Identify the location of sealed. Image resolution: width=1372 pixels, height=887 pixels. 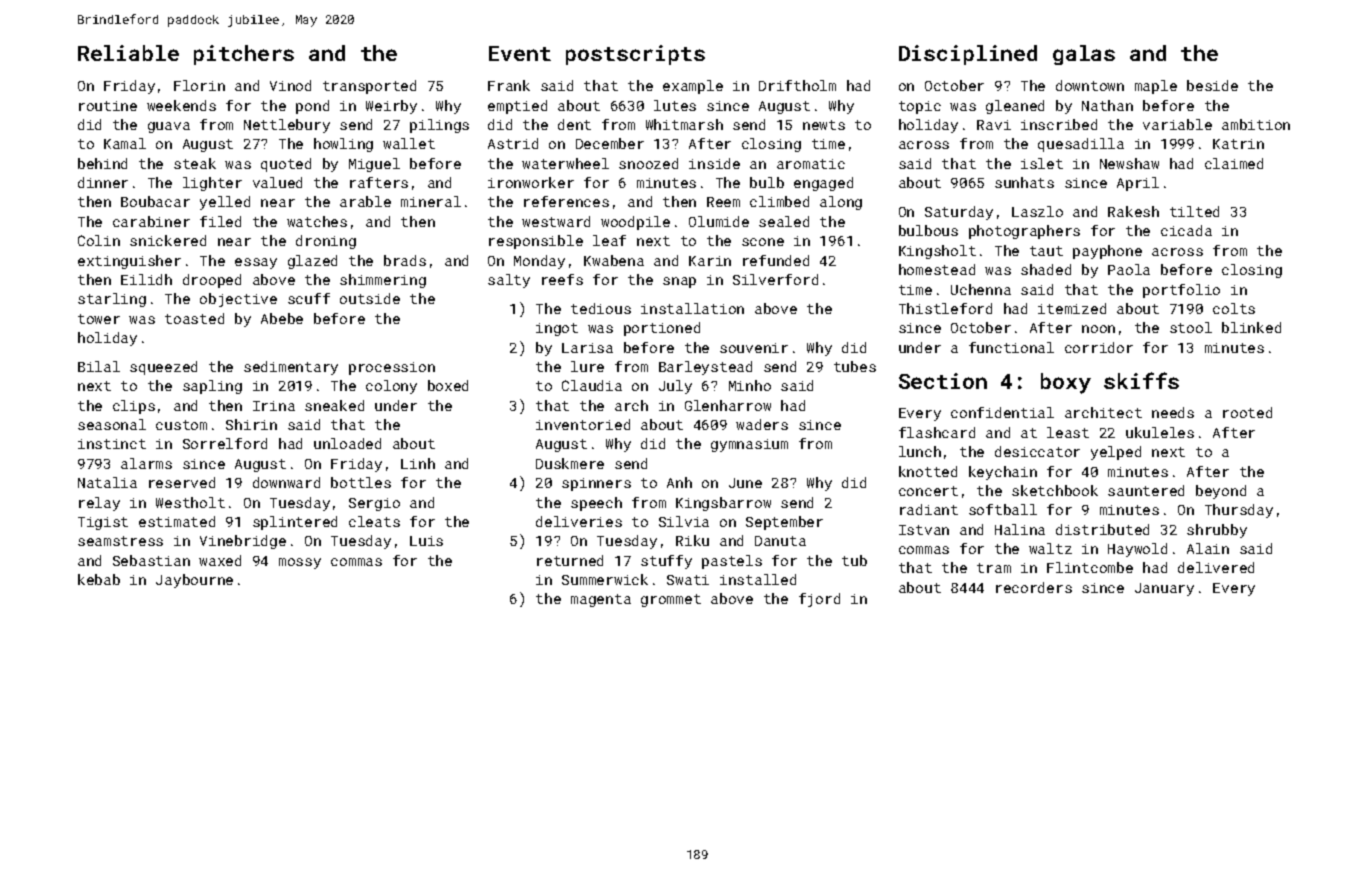
(784, 221).
